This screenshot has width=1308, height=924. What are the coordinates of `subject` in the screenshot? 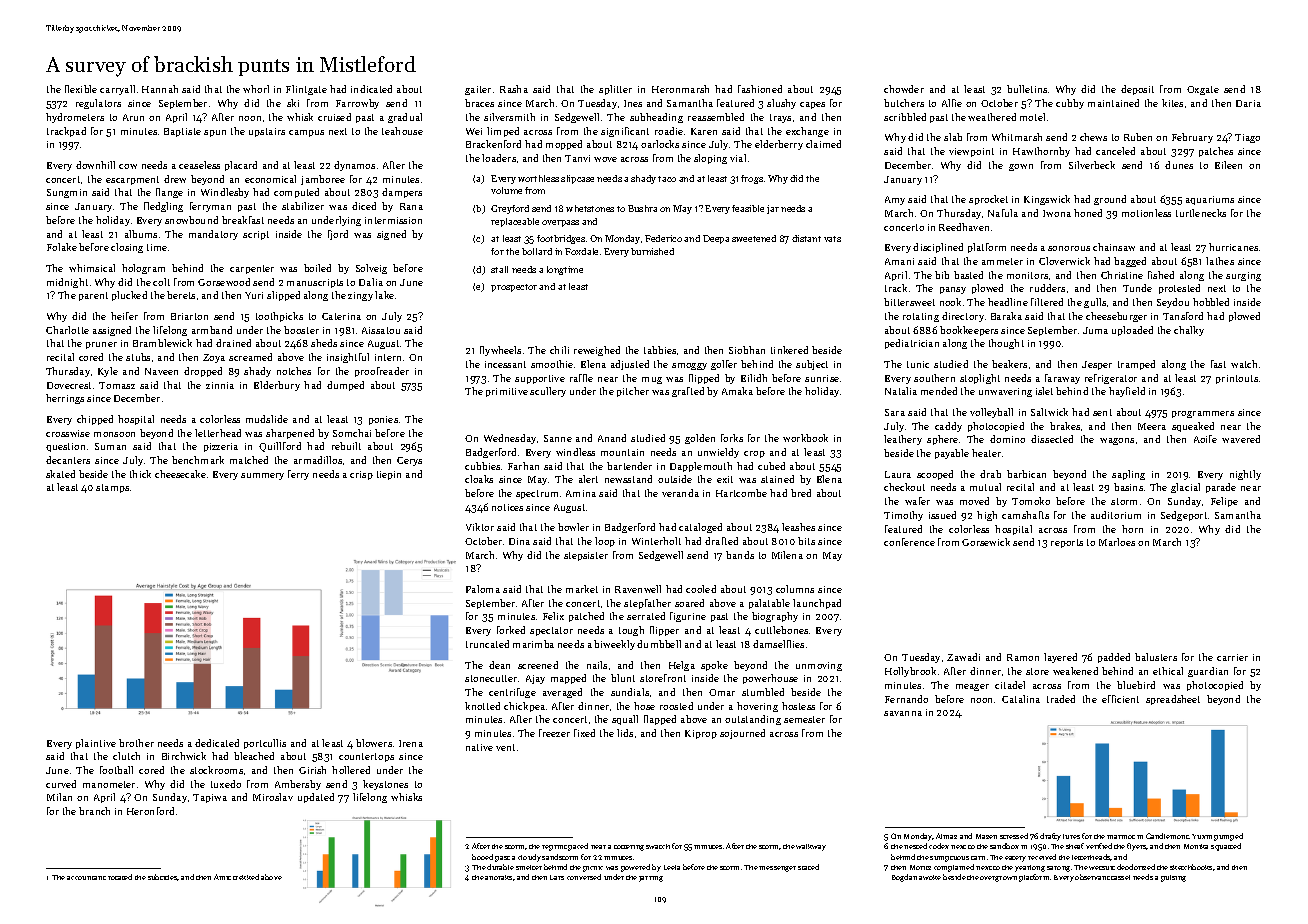 It's located at (812, 365).
